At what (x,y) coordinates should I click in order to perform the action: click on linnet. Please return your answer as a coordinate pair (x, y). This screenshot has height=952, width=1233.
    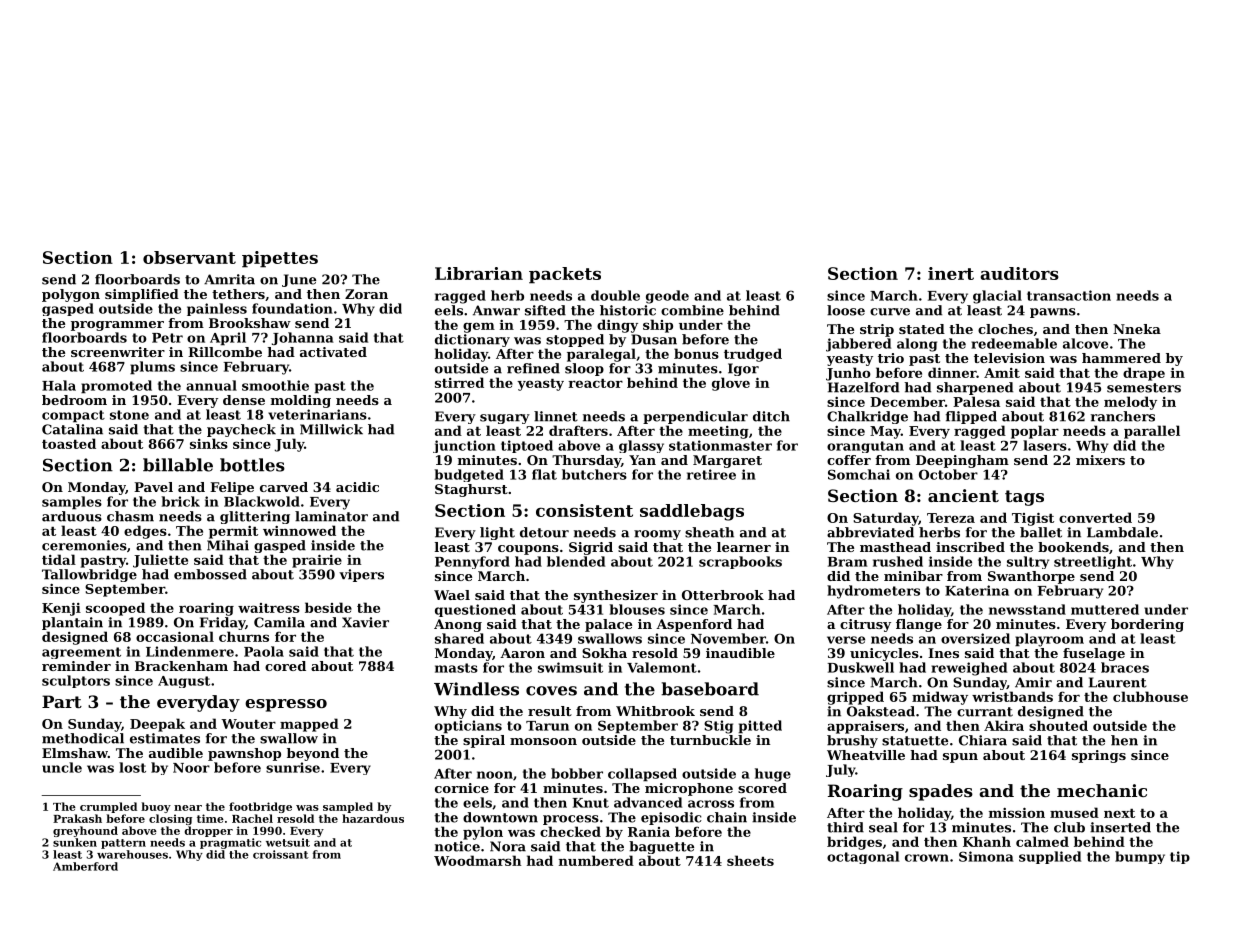
    Looking at the image, I should click on (556, 416).
